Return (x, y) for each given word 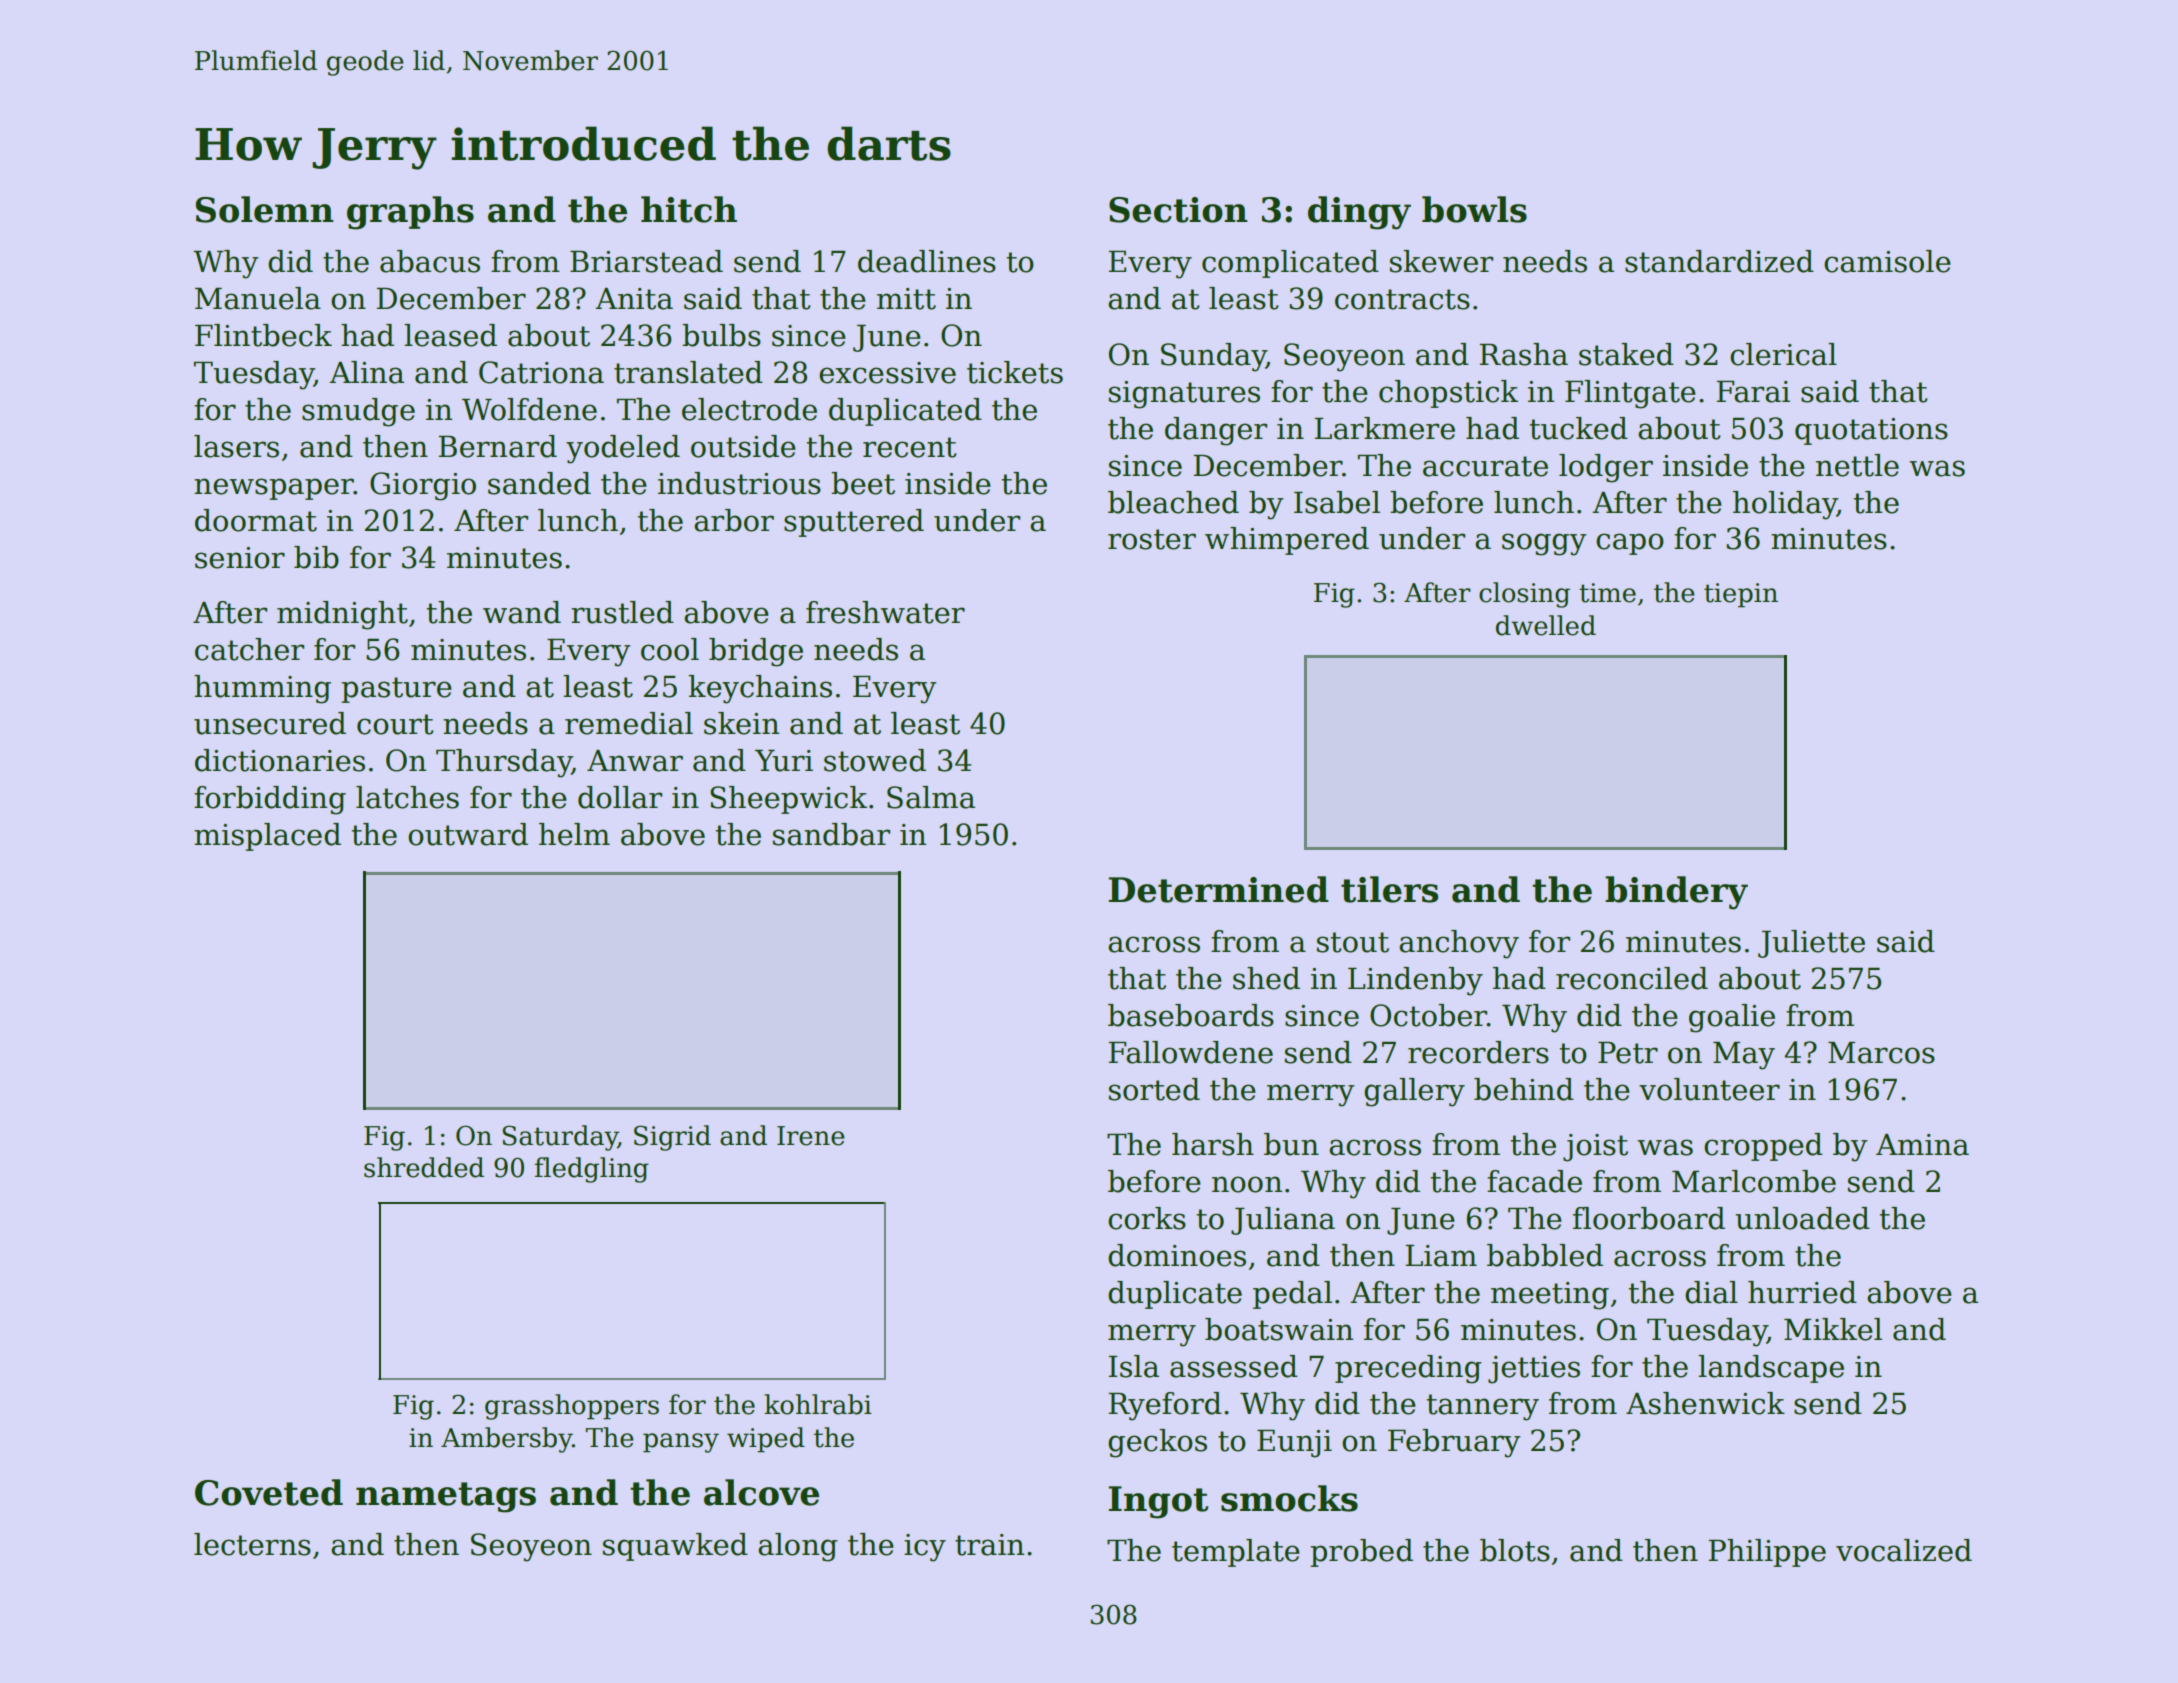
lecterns (252, 1544)
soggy (1544, 544)
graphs (410, 213)
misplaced (267, 837)
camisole (1887, 261)
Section (1178, 210)
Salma (931, 797)
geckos (1157, 1443)
